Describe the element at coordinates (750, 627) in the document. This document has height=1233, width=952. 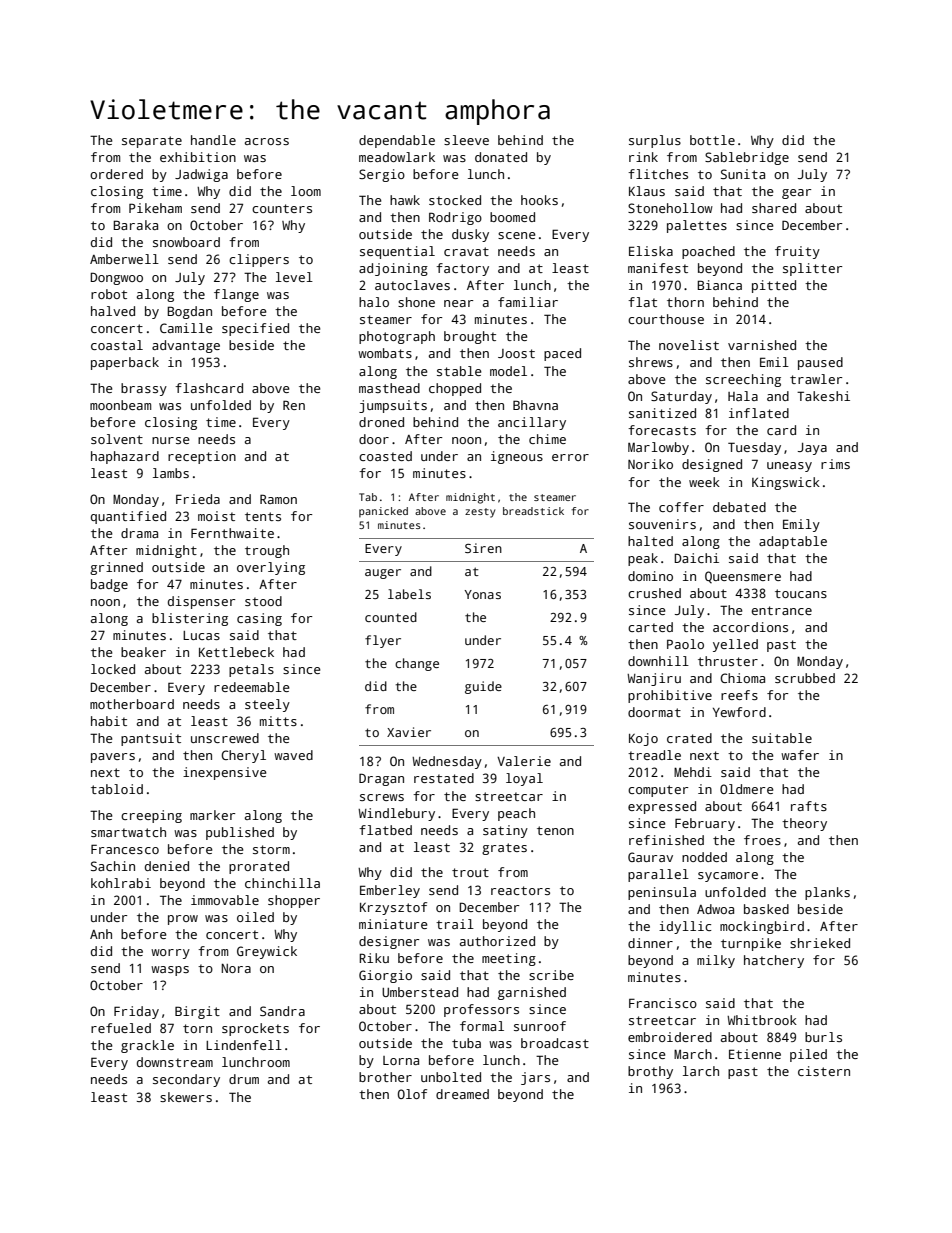
I see `accordions` at that location.
